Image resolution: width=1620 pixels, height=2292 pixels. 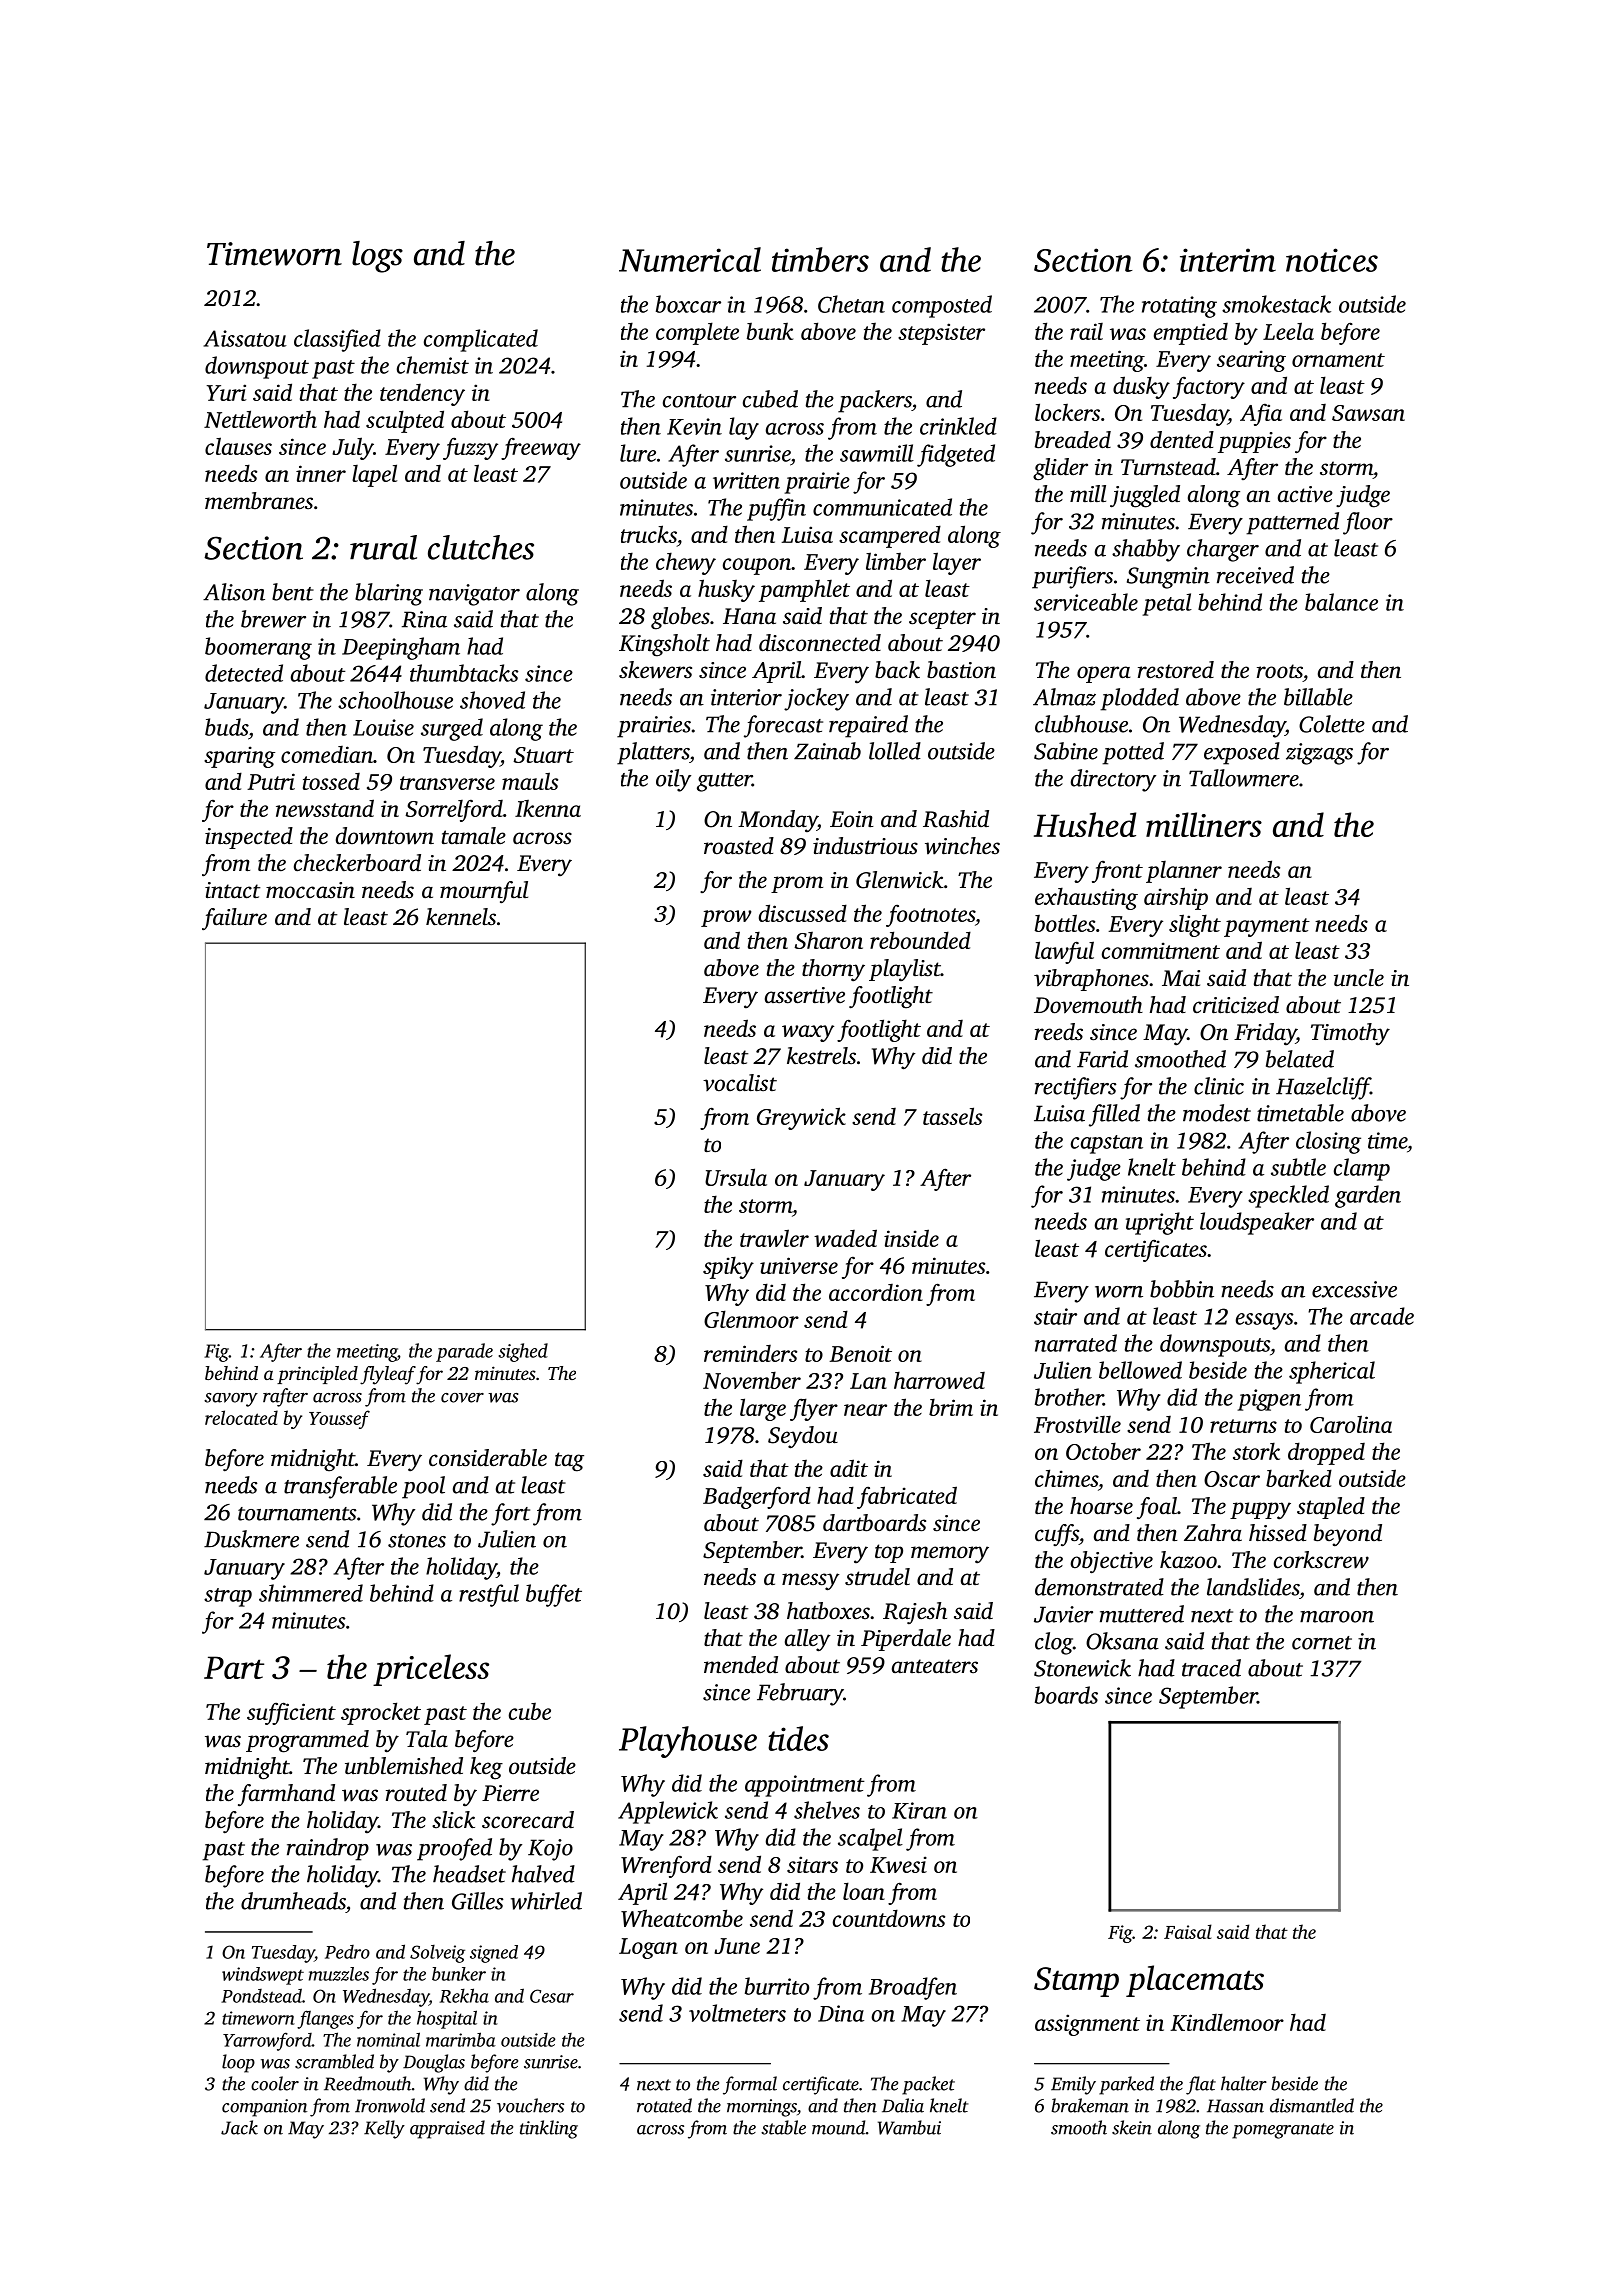 I want to click on uncle, so click(x=1359, y=978).
